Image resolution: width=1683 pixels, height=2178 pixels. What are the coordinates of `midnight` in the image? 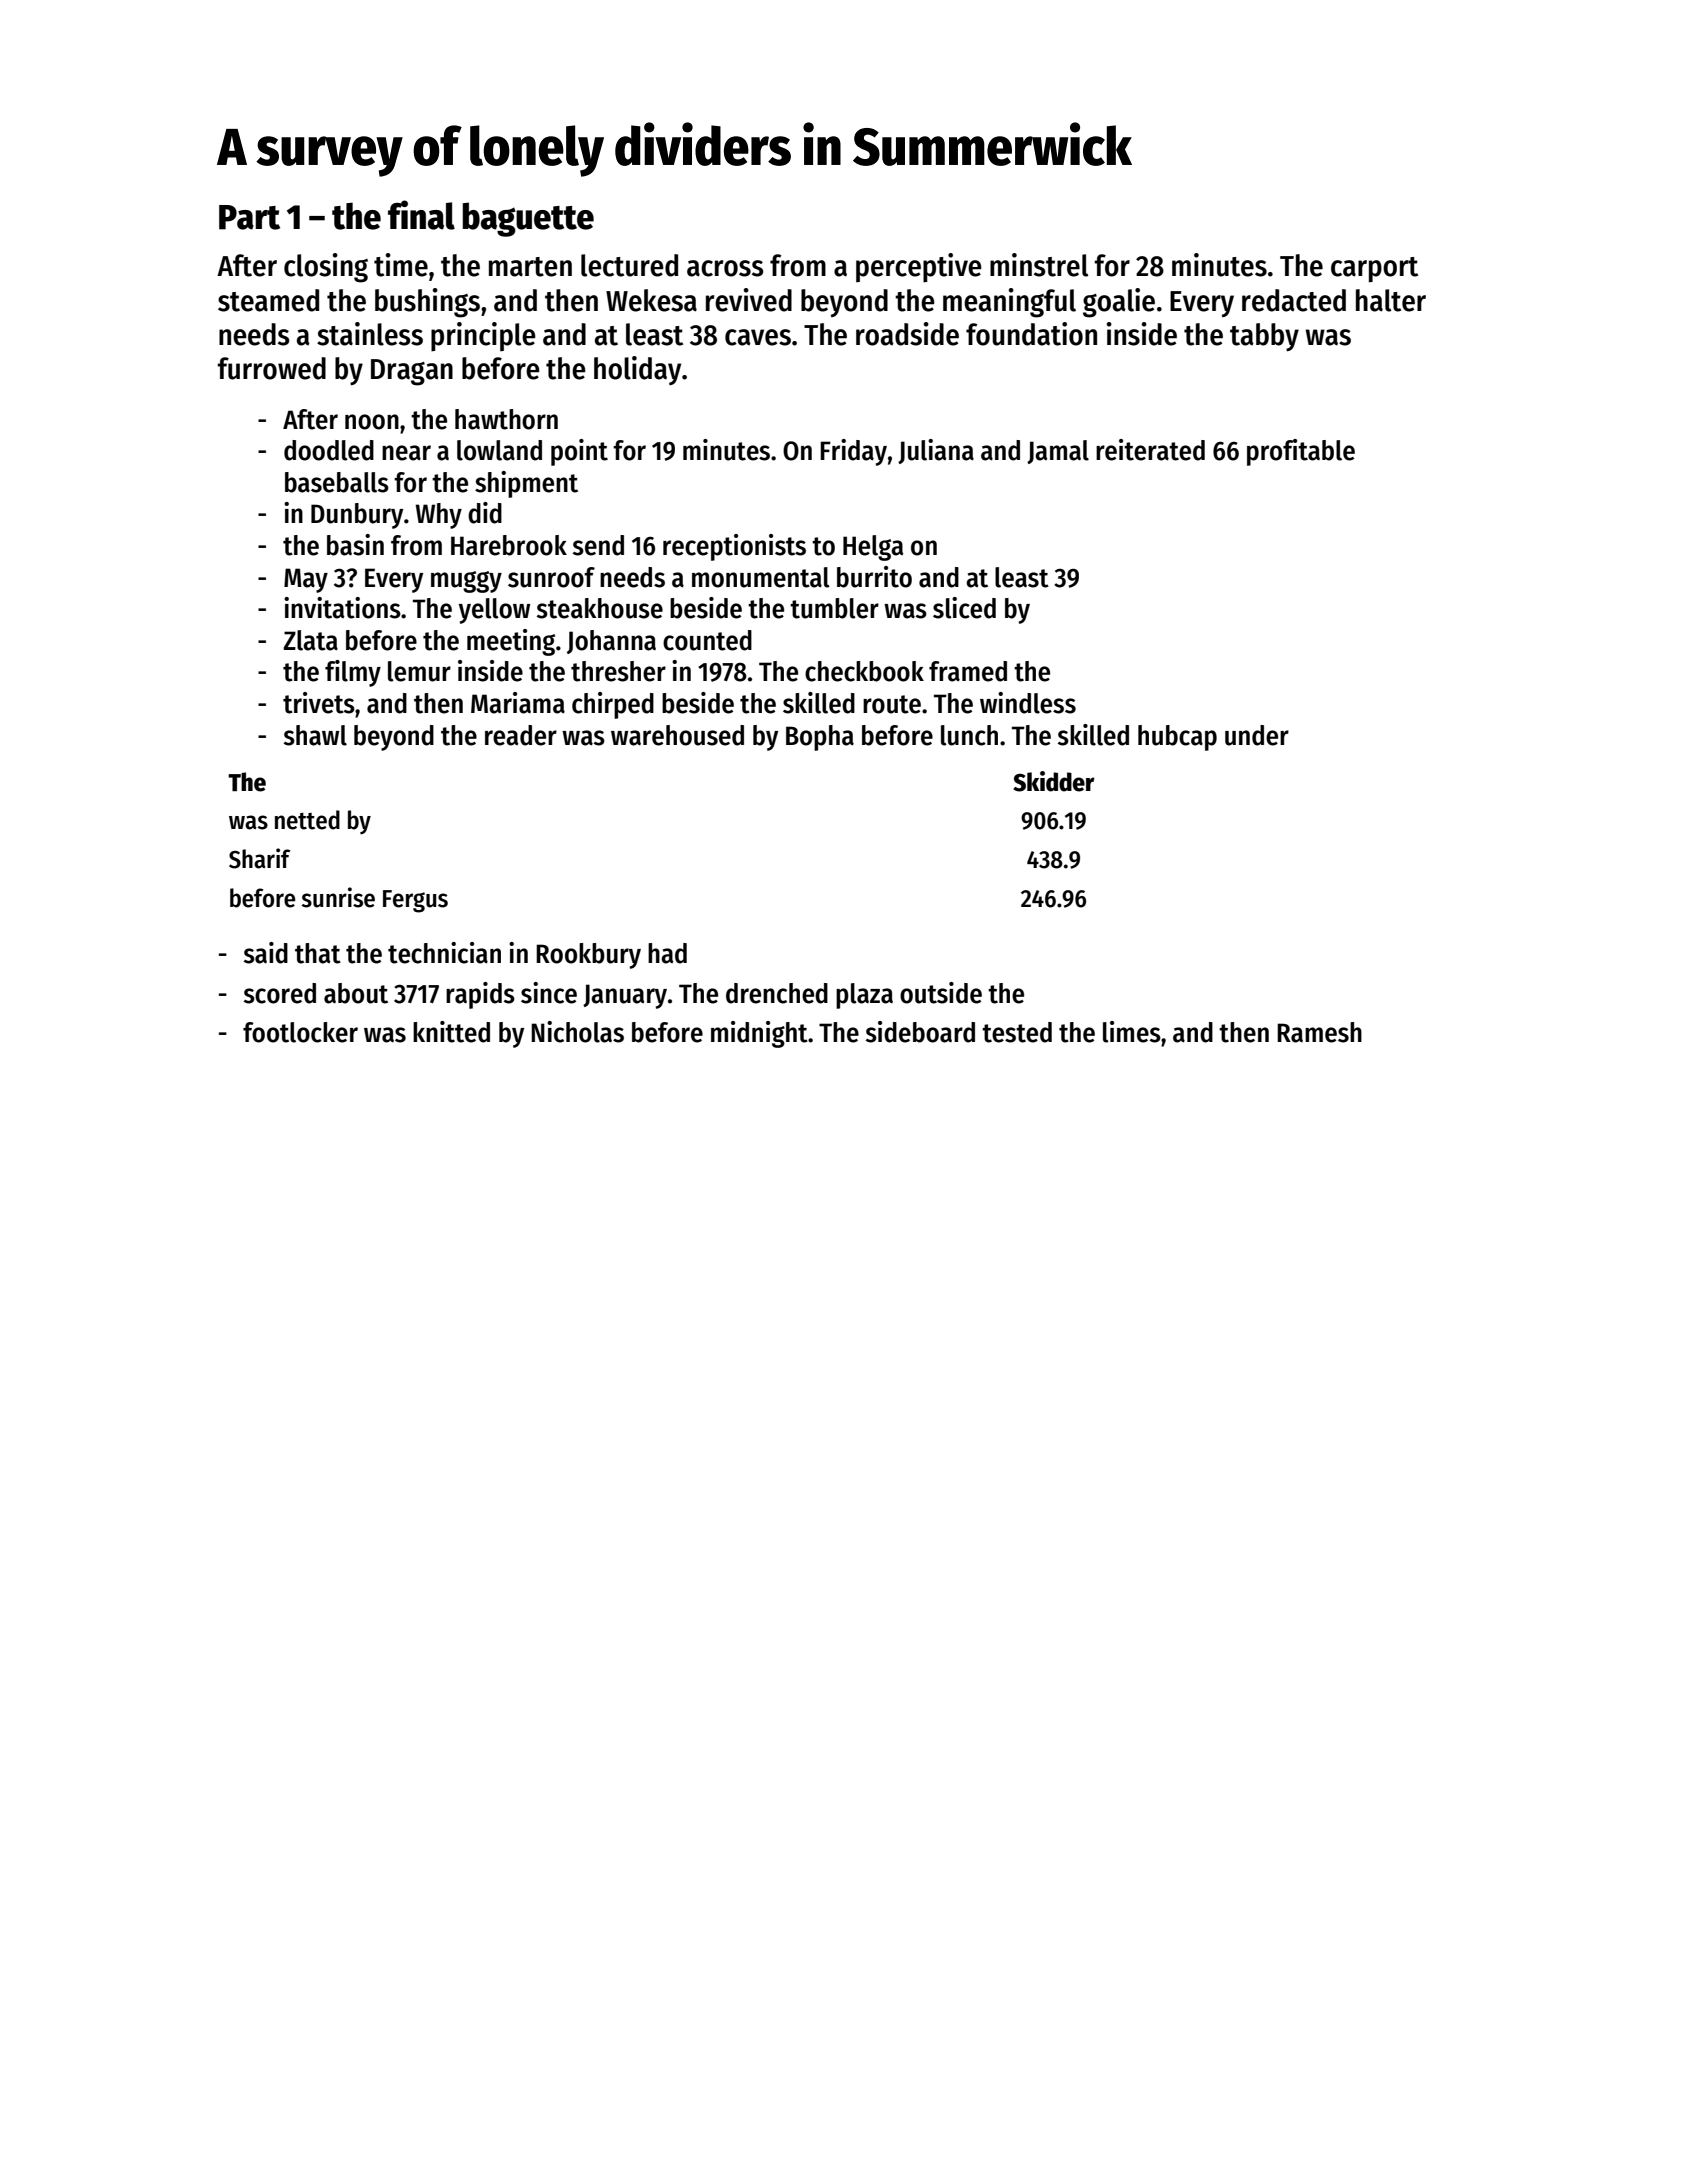 It's located at (759, 1034).
